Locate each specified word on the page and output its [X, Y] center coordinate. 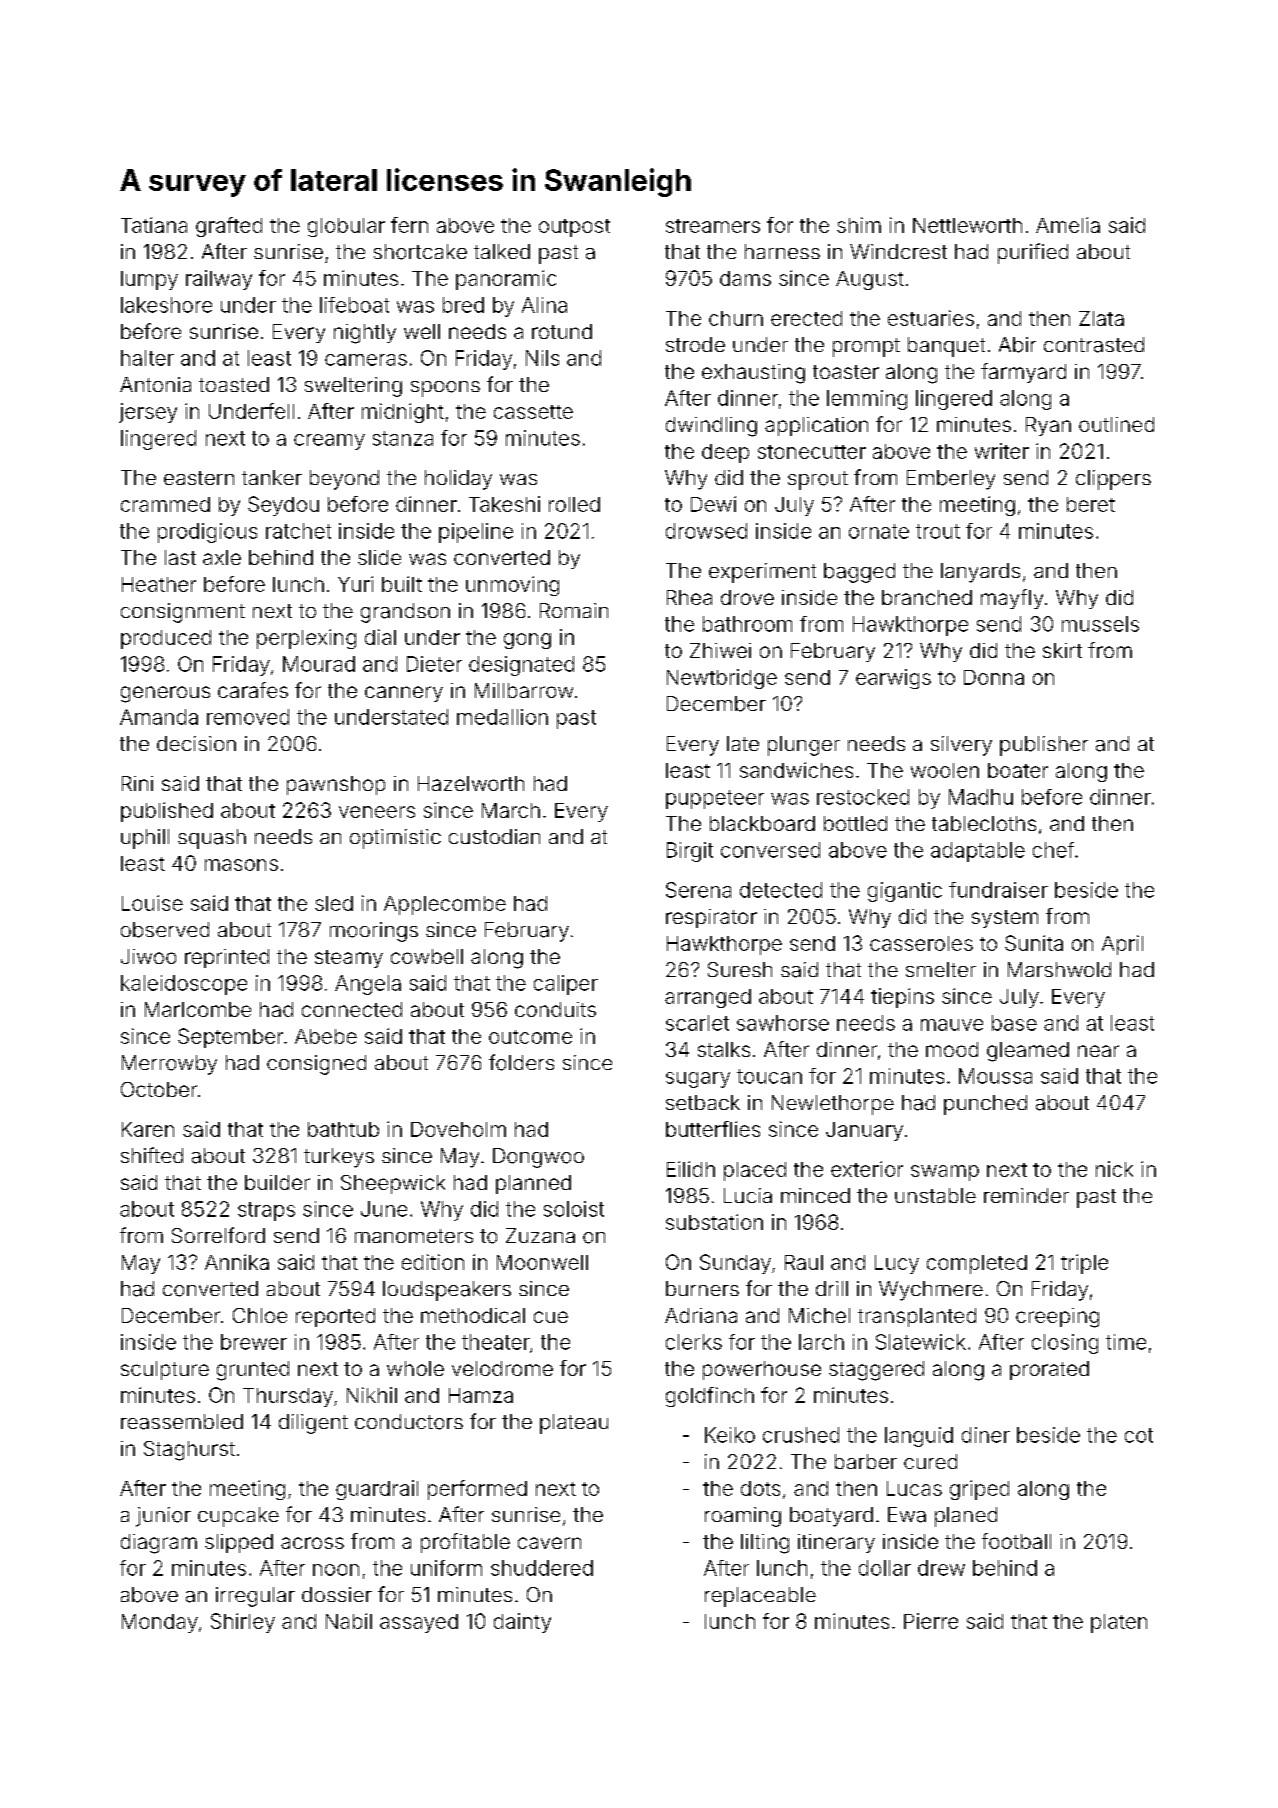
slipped [239, 1543]
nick [1114, 1169]
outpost [574, 228]
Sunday [735, 1264]
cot [1139, 1435]
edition [433, 1262]
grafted [229, 227]
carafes [253, 690]
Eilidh [691, 1169]
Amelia [1068, 225]
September [230, 1038]
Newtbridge [722, 679]
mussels [1100, 624]
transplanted [917, 1317]
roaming [743, 1517]
